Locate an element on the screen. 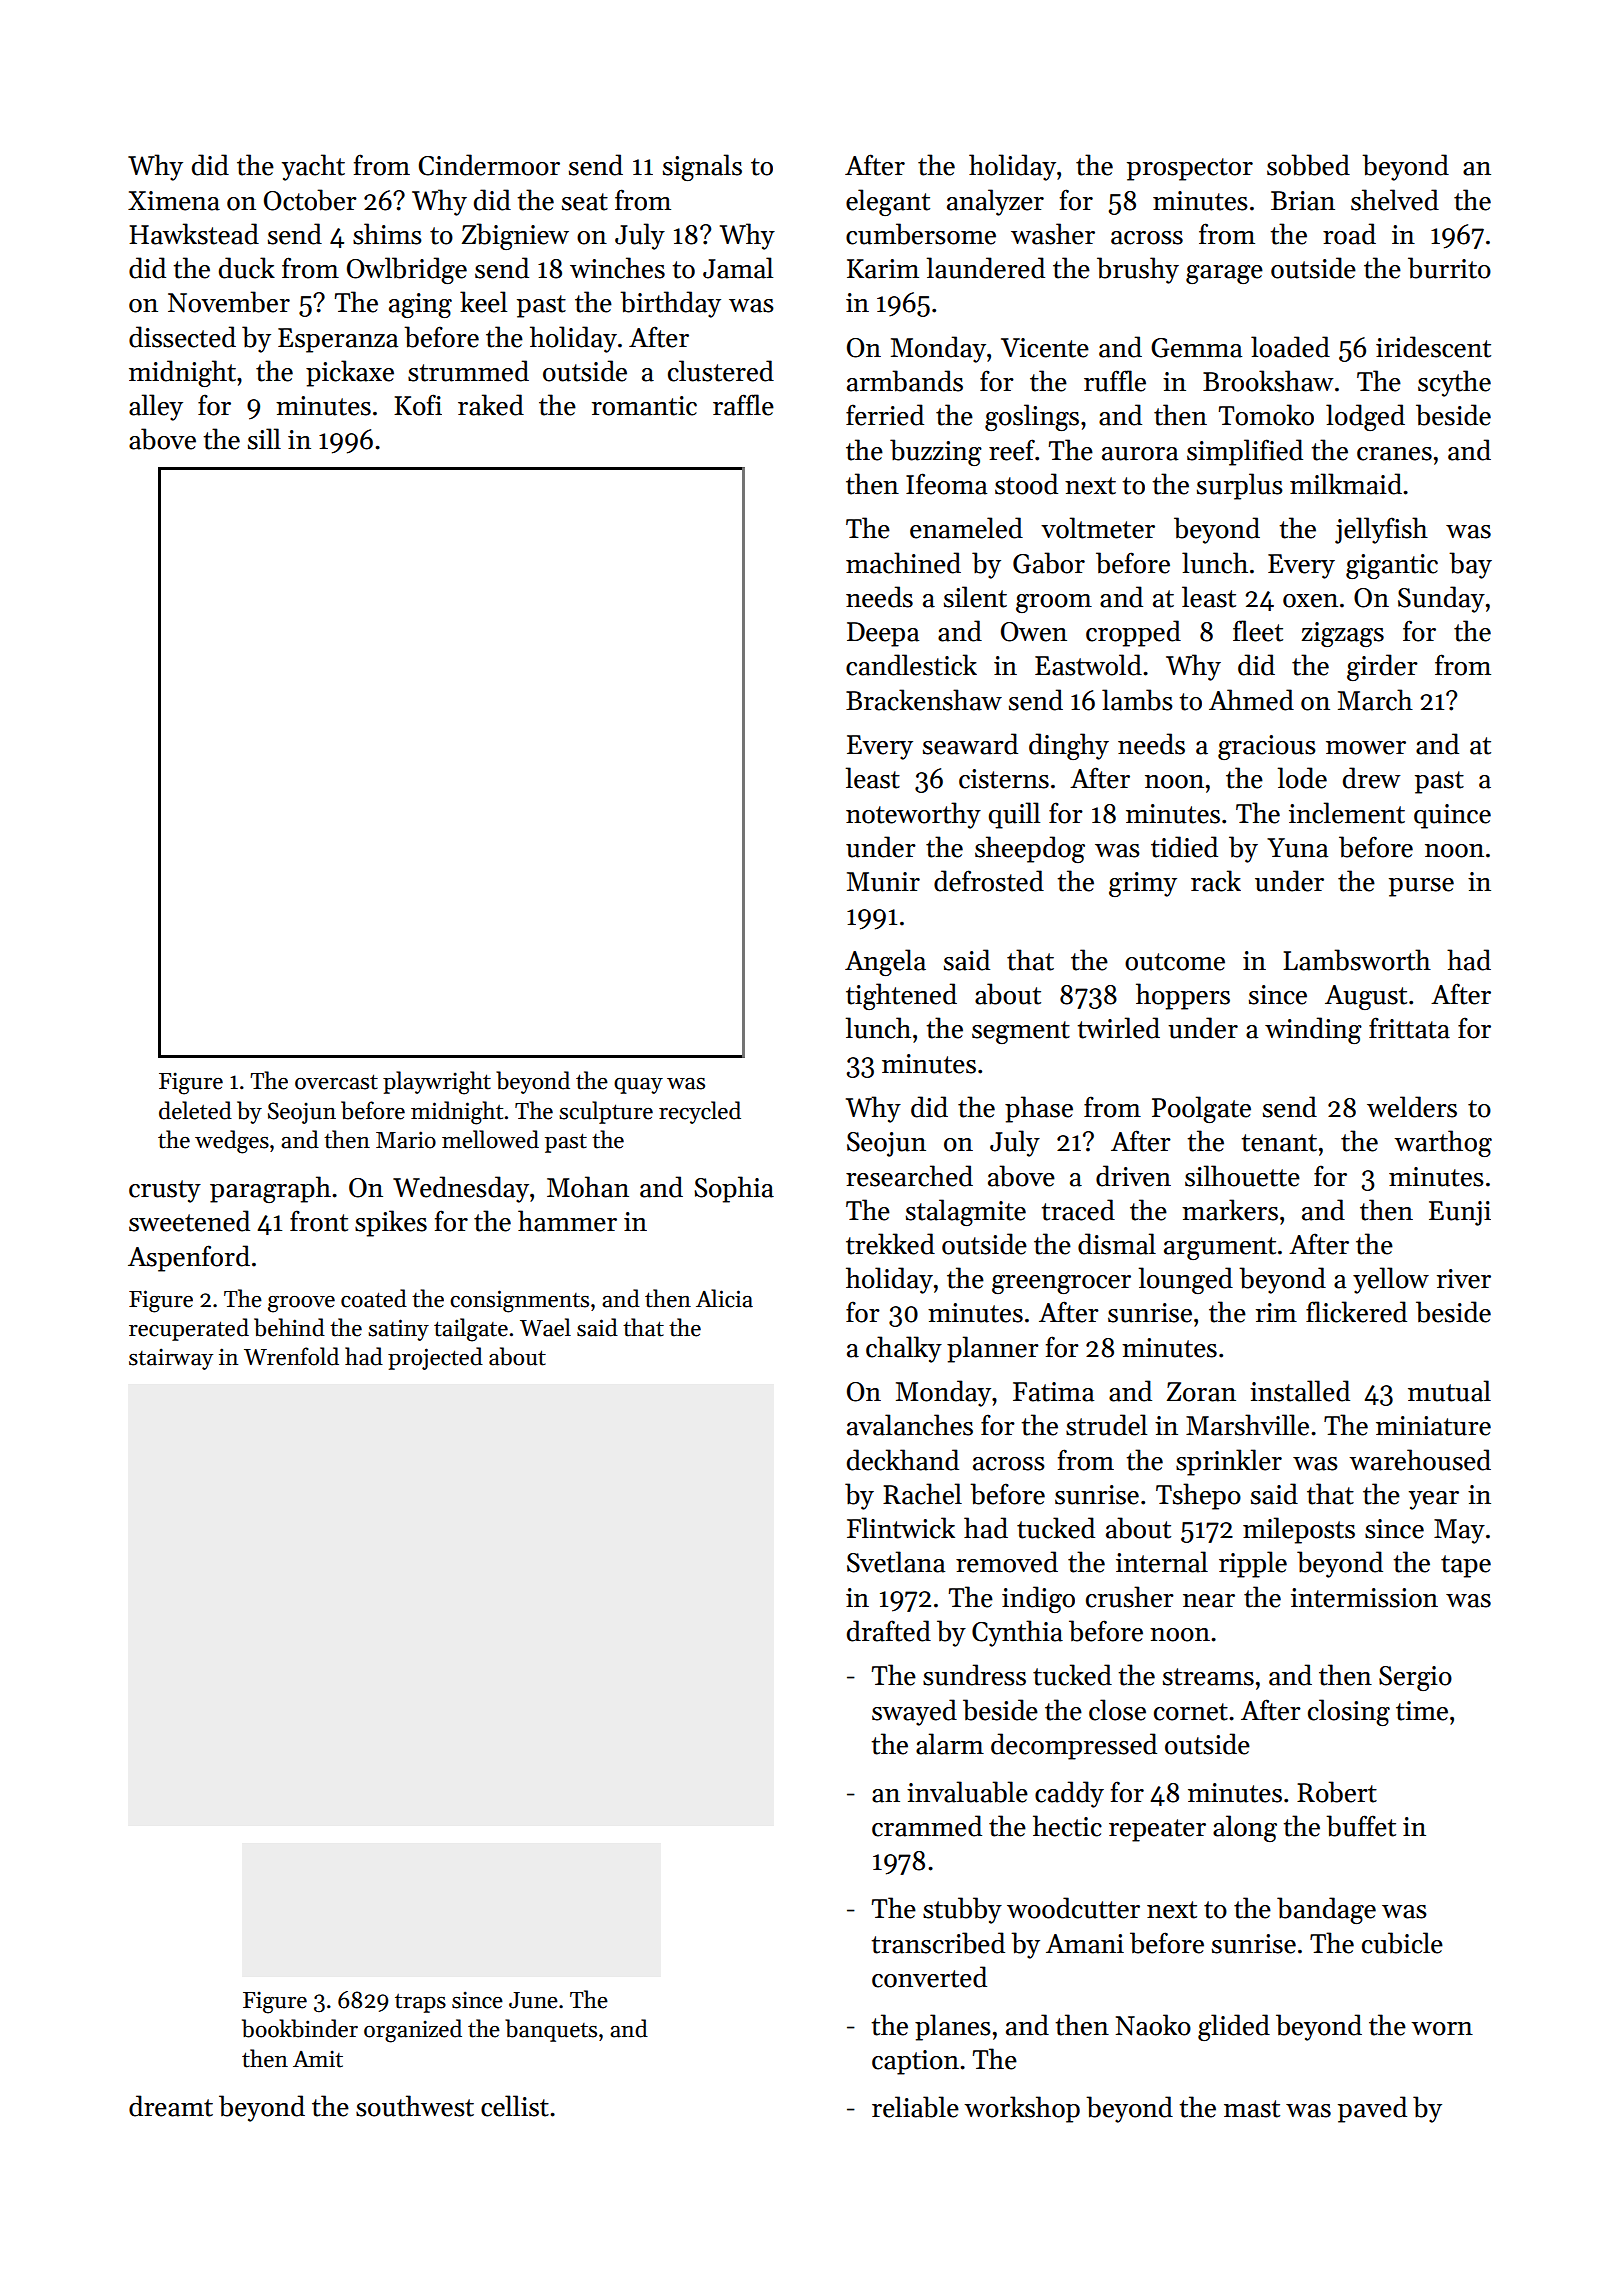  recuperated is located at coordinates (189, 1329).
